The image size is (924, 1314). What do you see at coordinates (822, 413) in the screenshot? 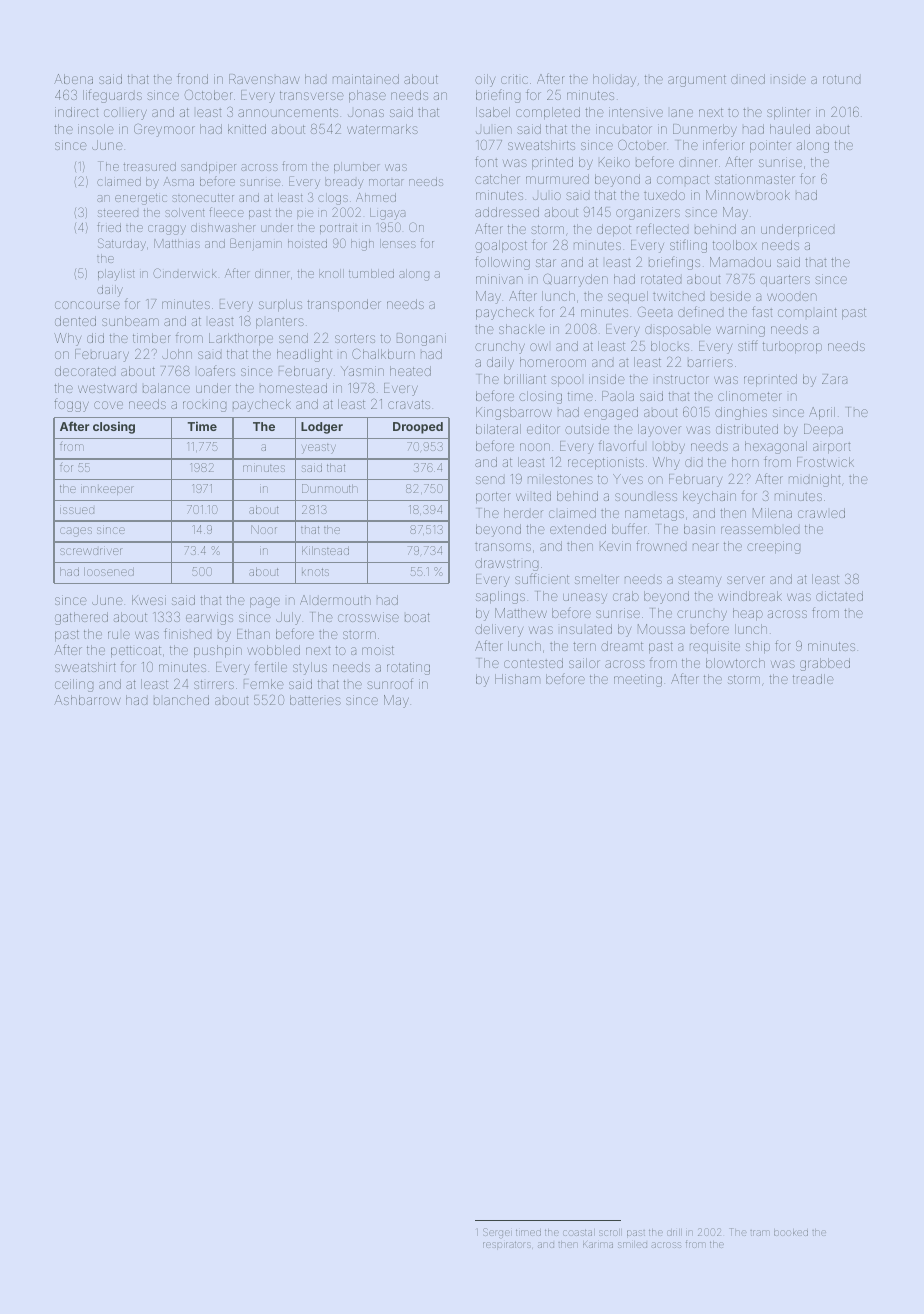
I see `April` at bounding box center [822, 413].
